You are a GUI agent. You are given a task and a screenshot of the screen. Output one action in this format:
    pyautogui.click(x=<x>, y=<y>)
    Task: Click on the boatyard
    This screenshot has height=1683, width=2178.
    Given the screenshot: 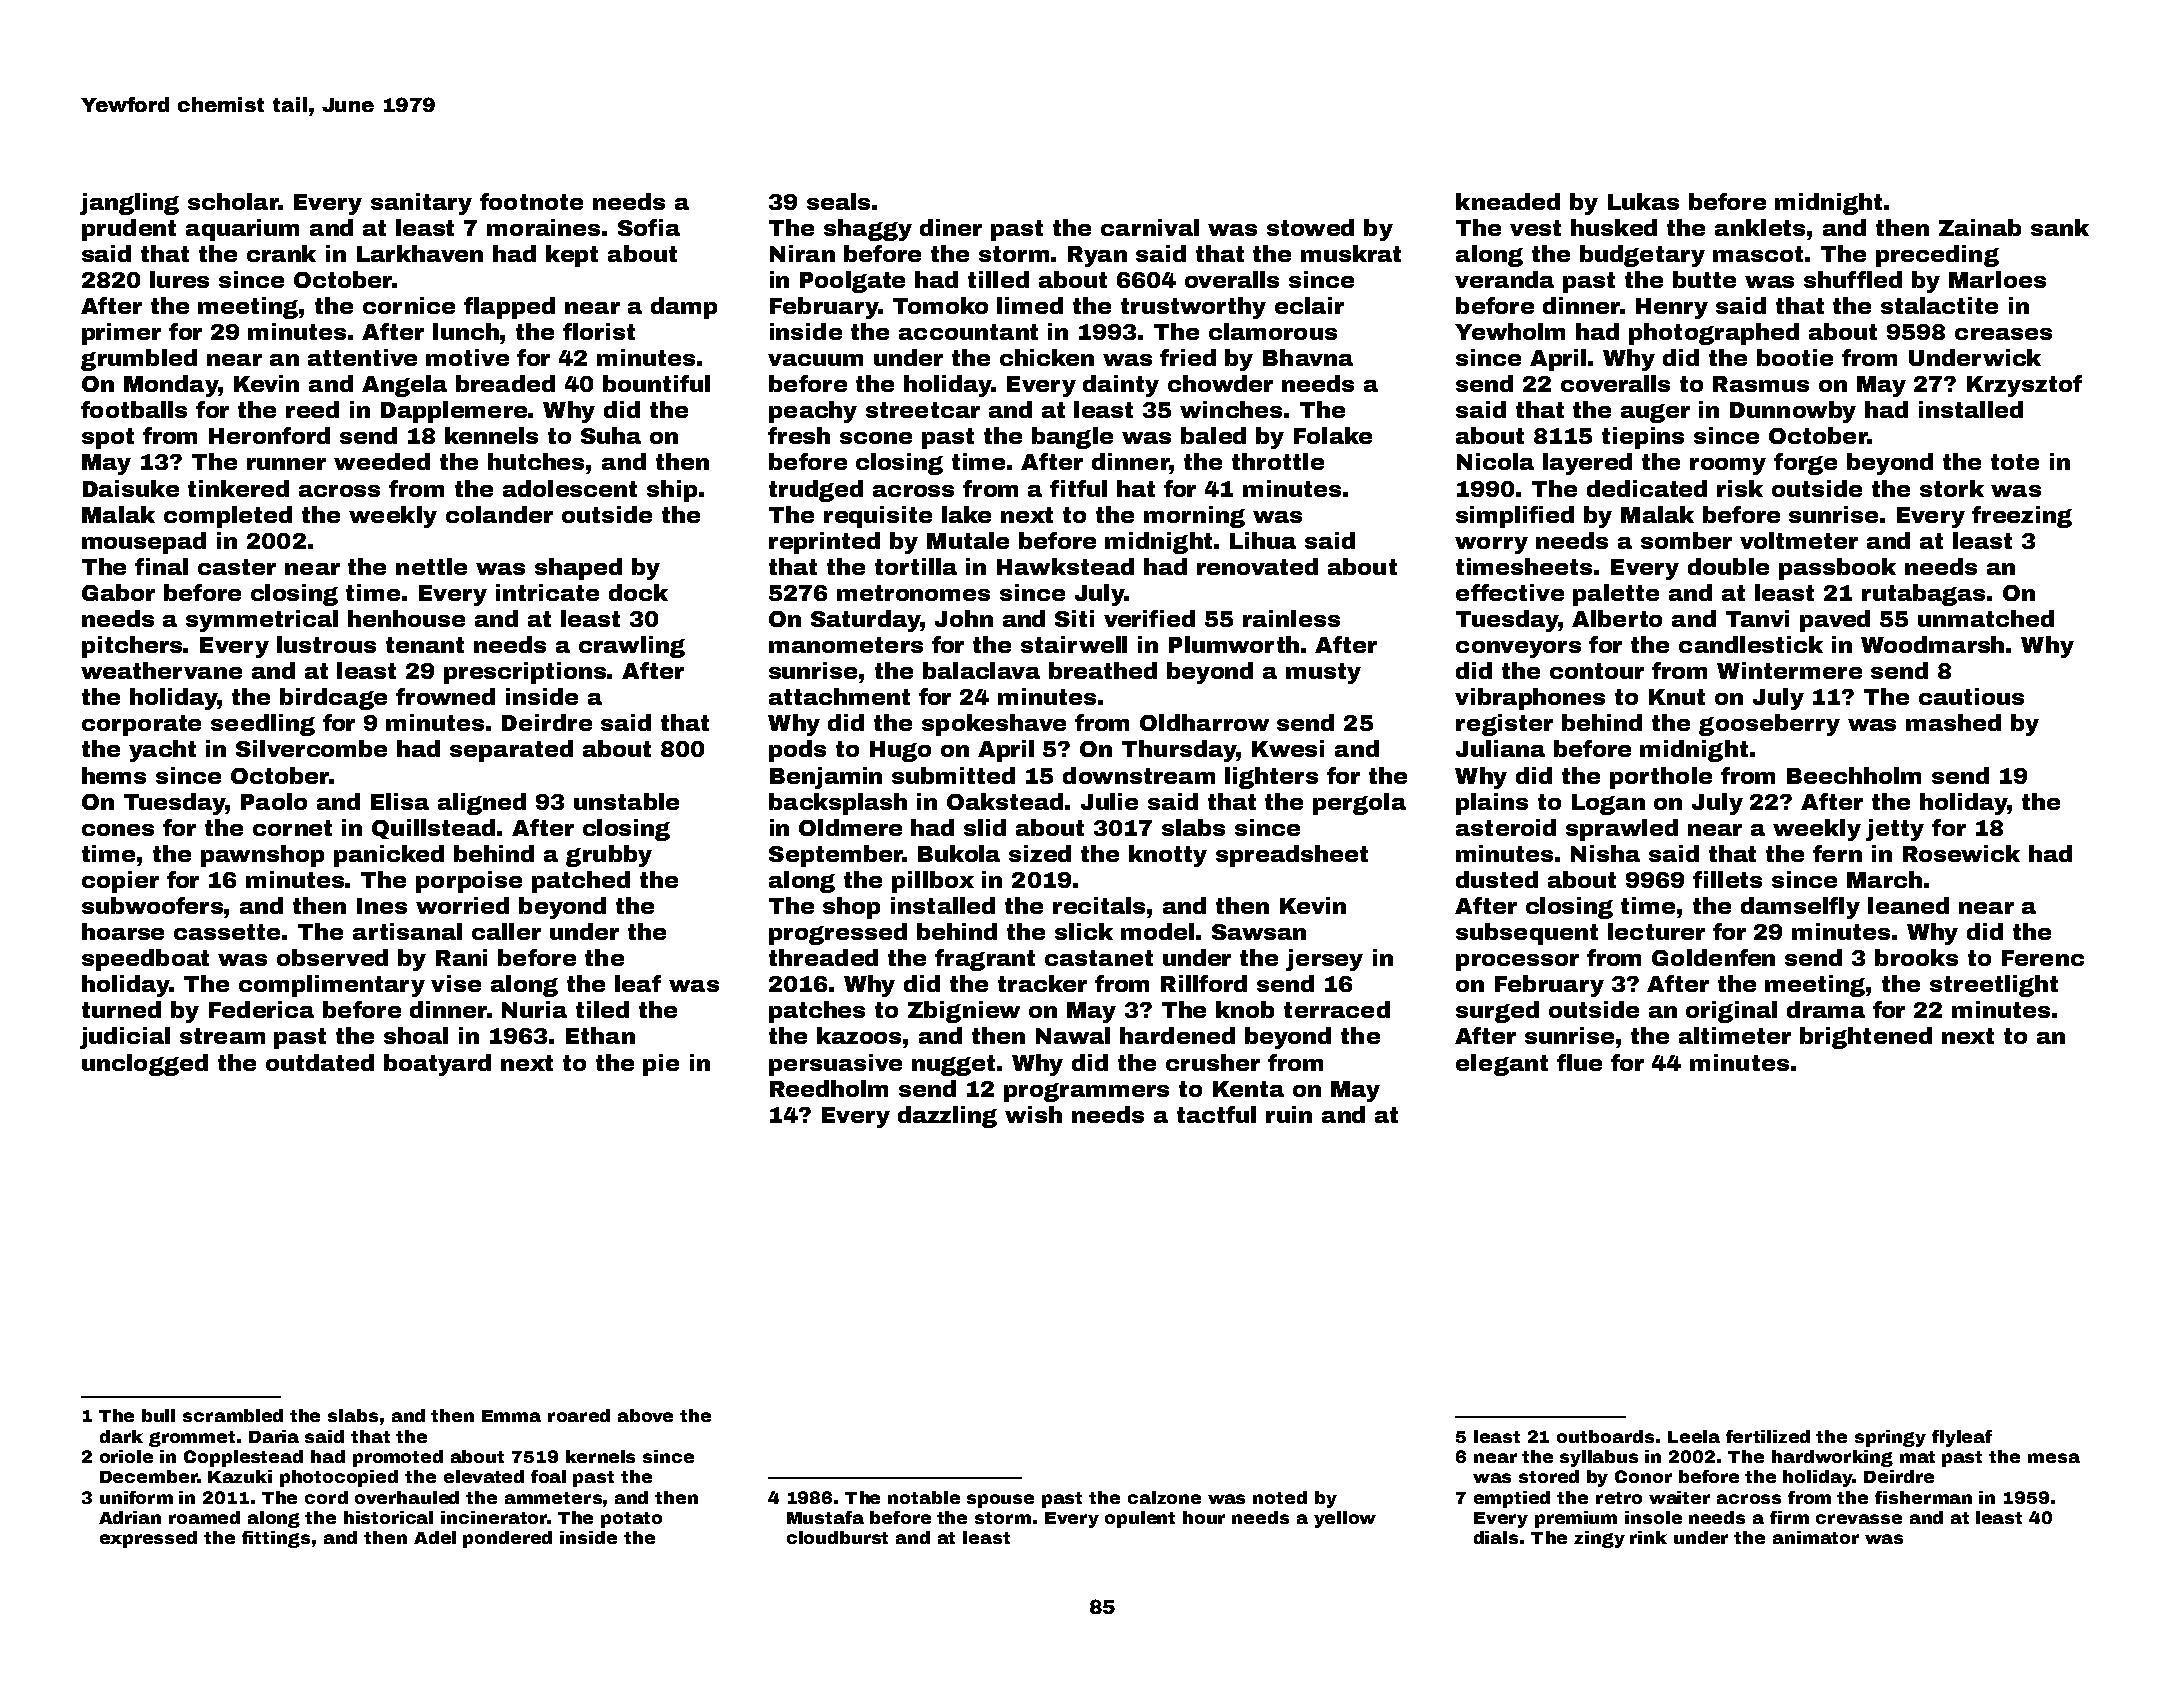 What is the action you would take?
    pyautogui.click(x=437, y=1065)
